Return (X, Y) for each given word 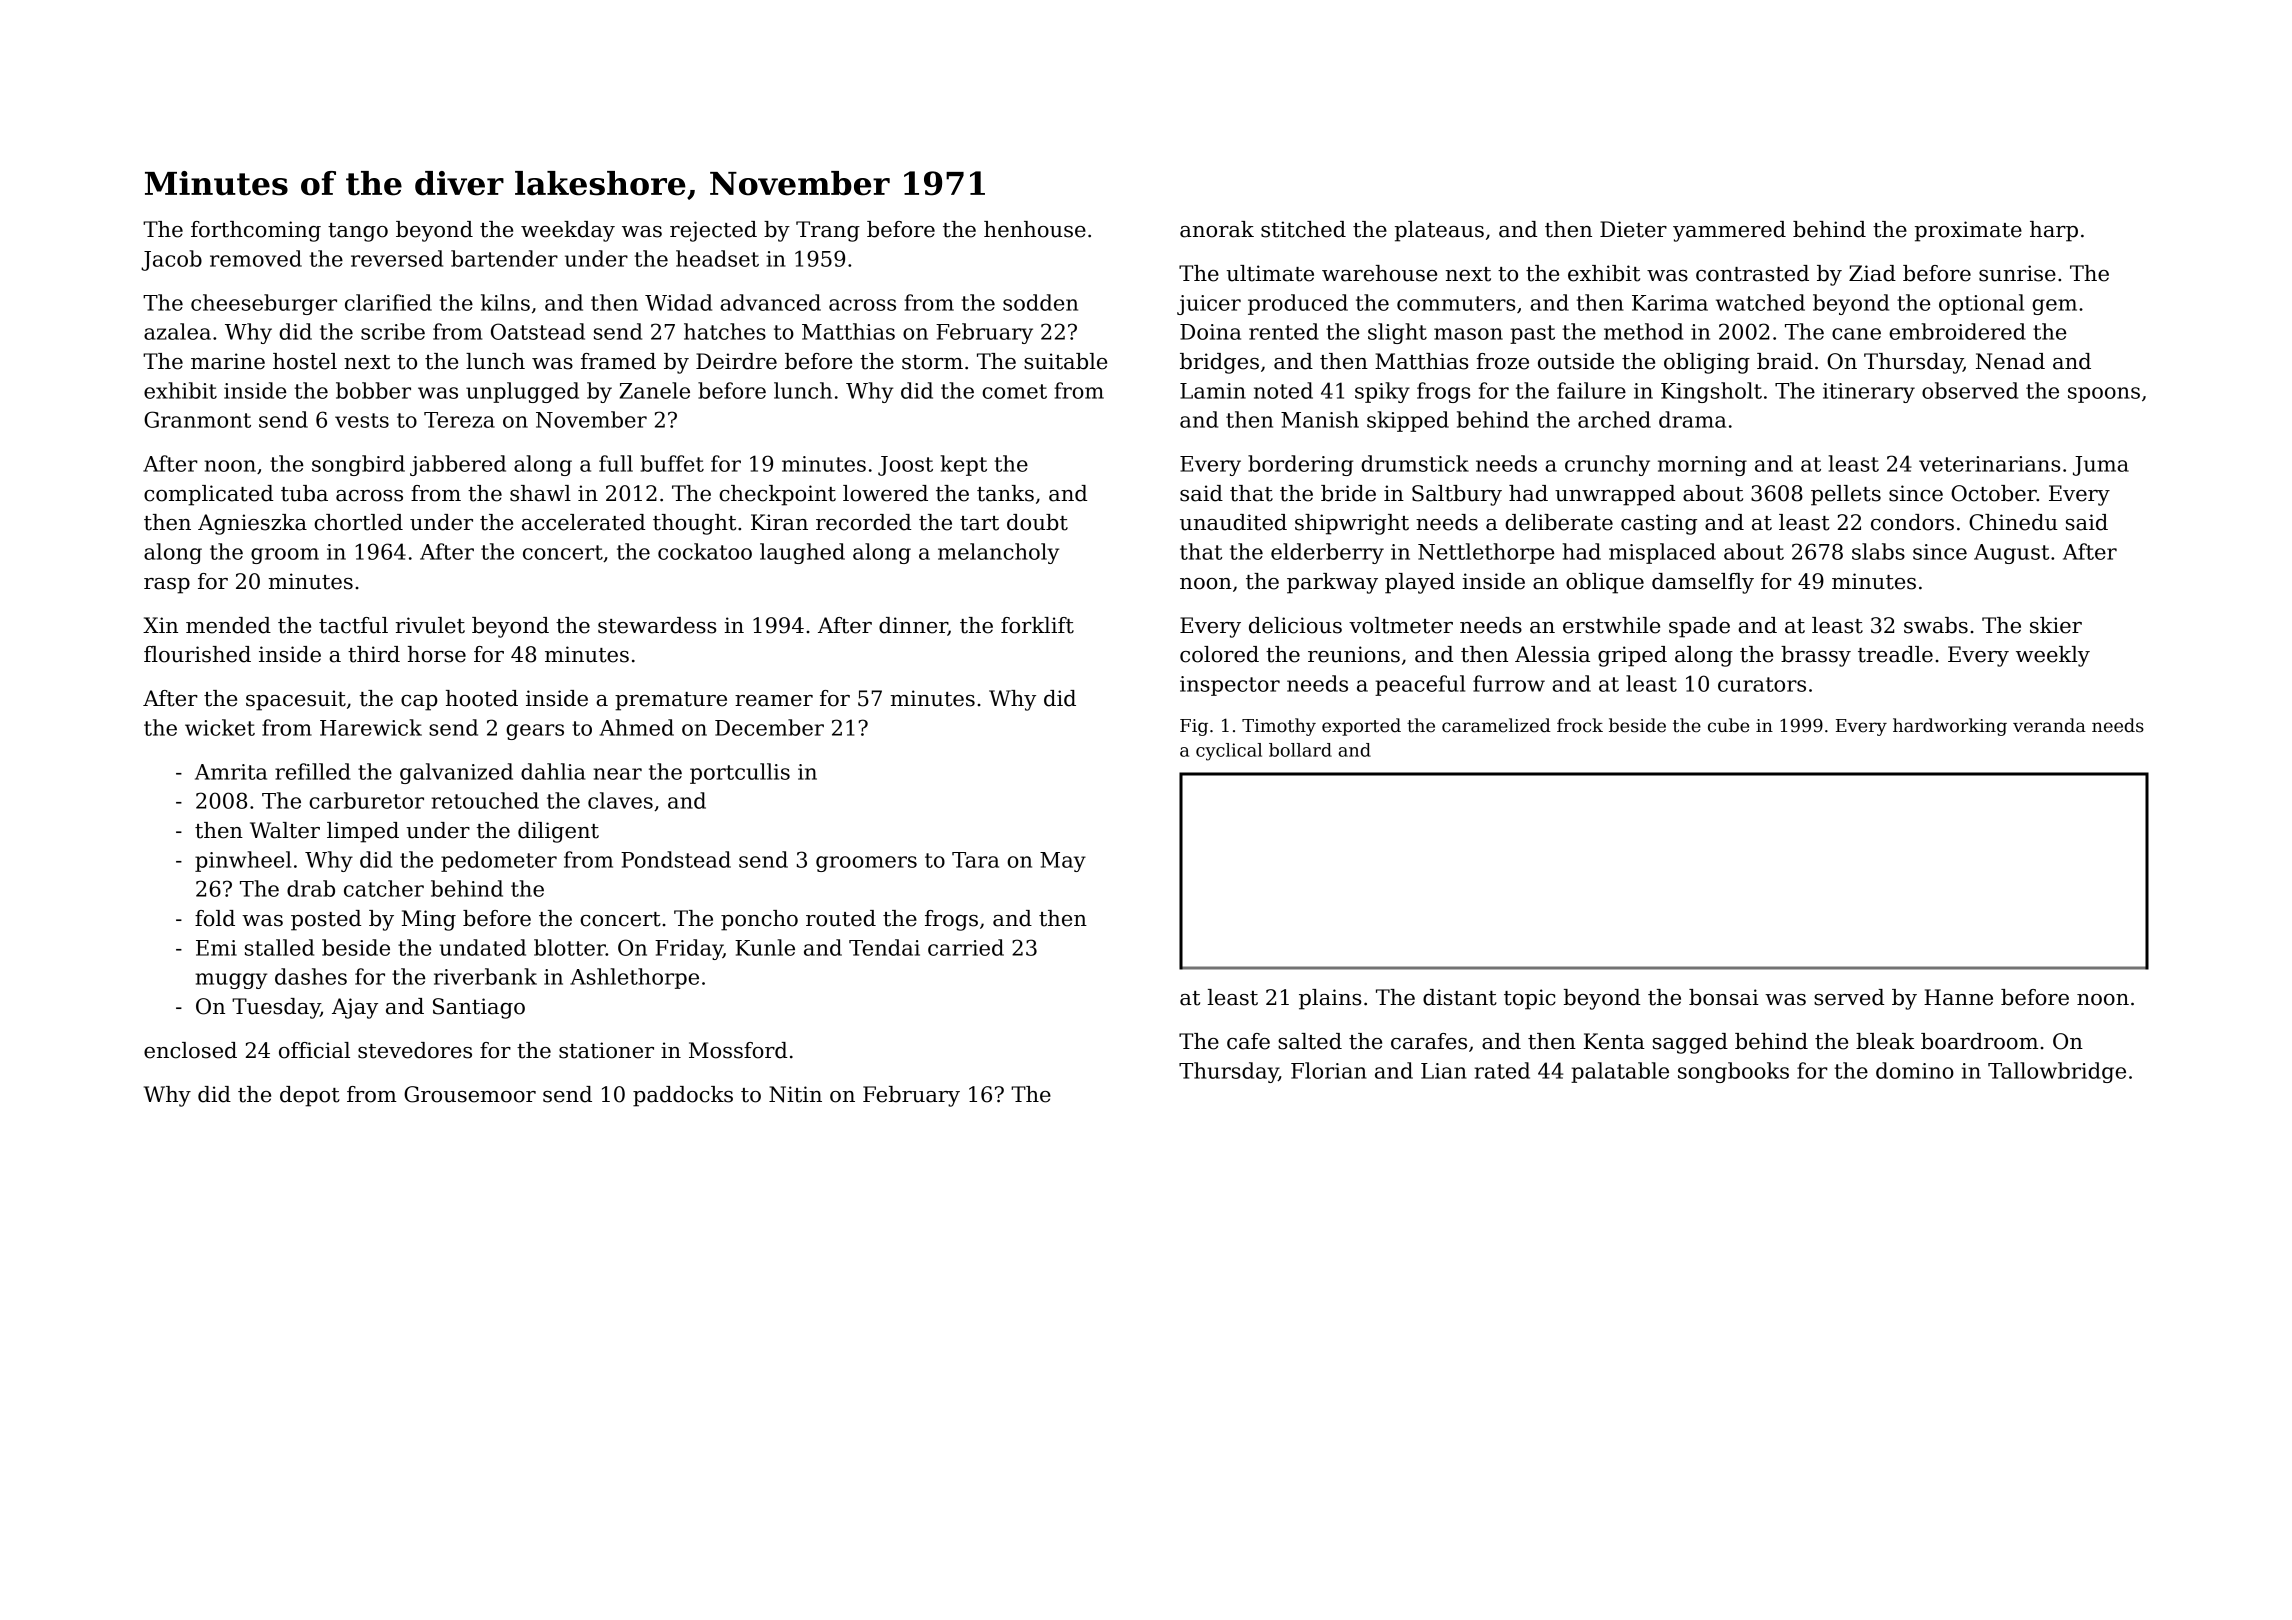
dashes (311, 976)
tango (358, 232)
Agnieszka (252, 524)
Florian (1329, 1070)
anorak (1217, 229)
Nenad (2010, 361)
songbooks (1733, 1072)
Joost (905, 466)
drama (1692, 419)
